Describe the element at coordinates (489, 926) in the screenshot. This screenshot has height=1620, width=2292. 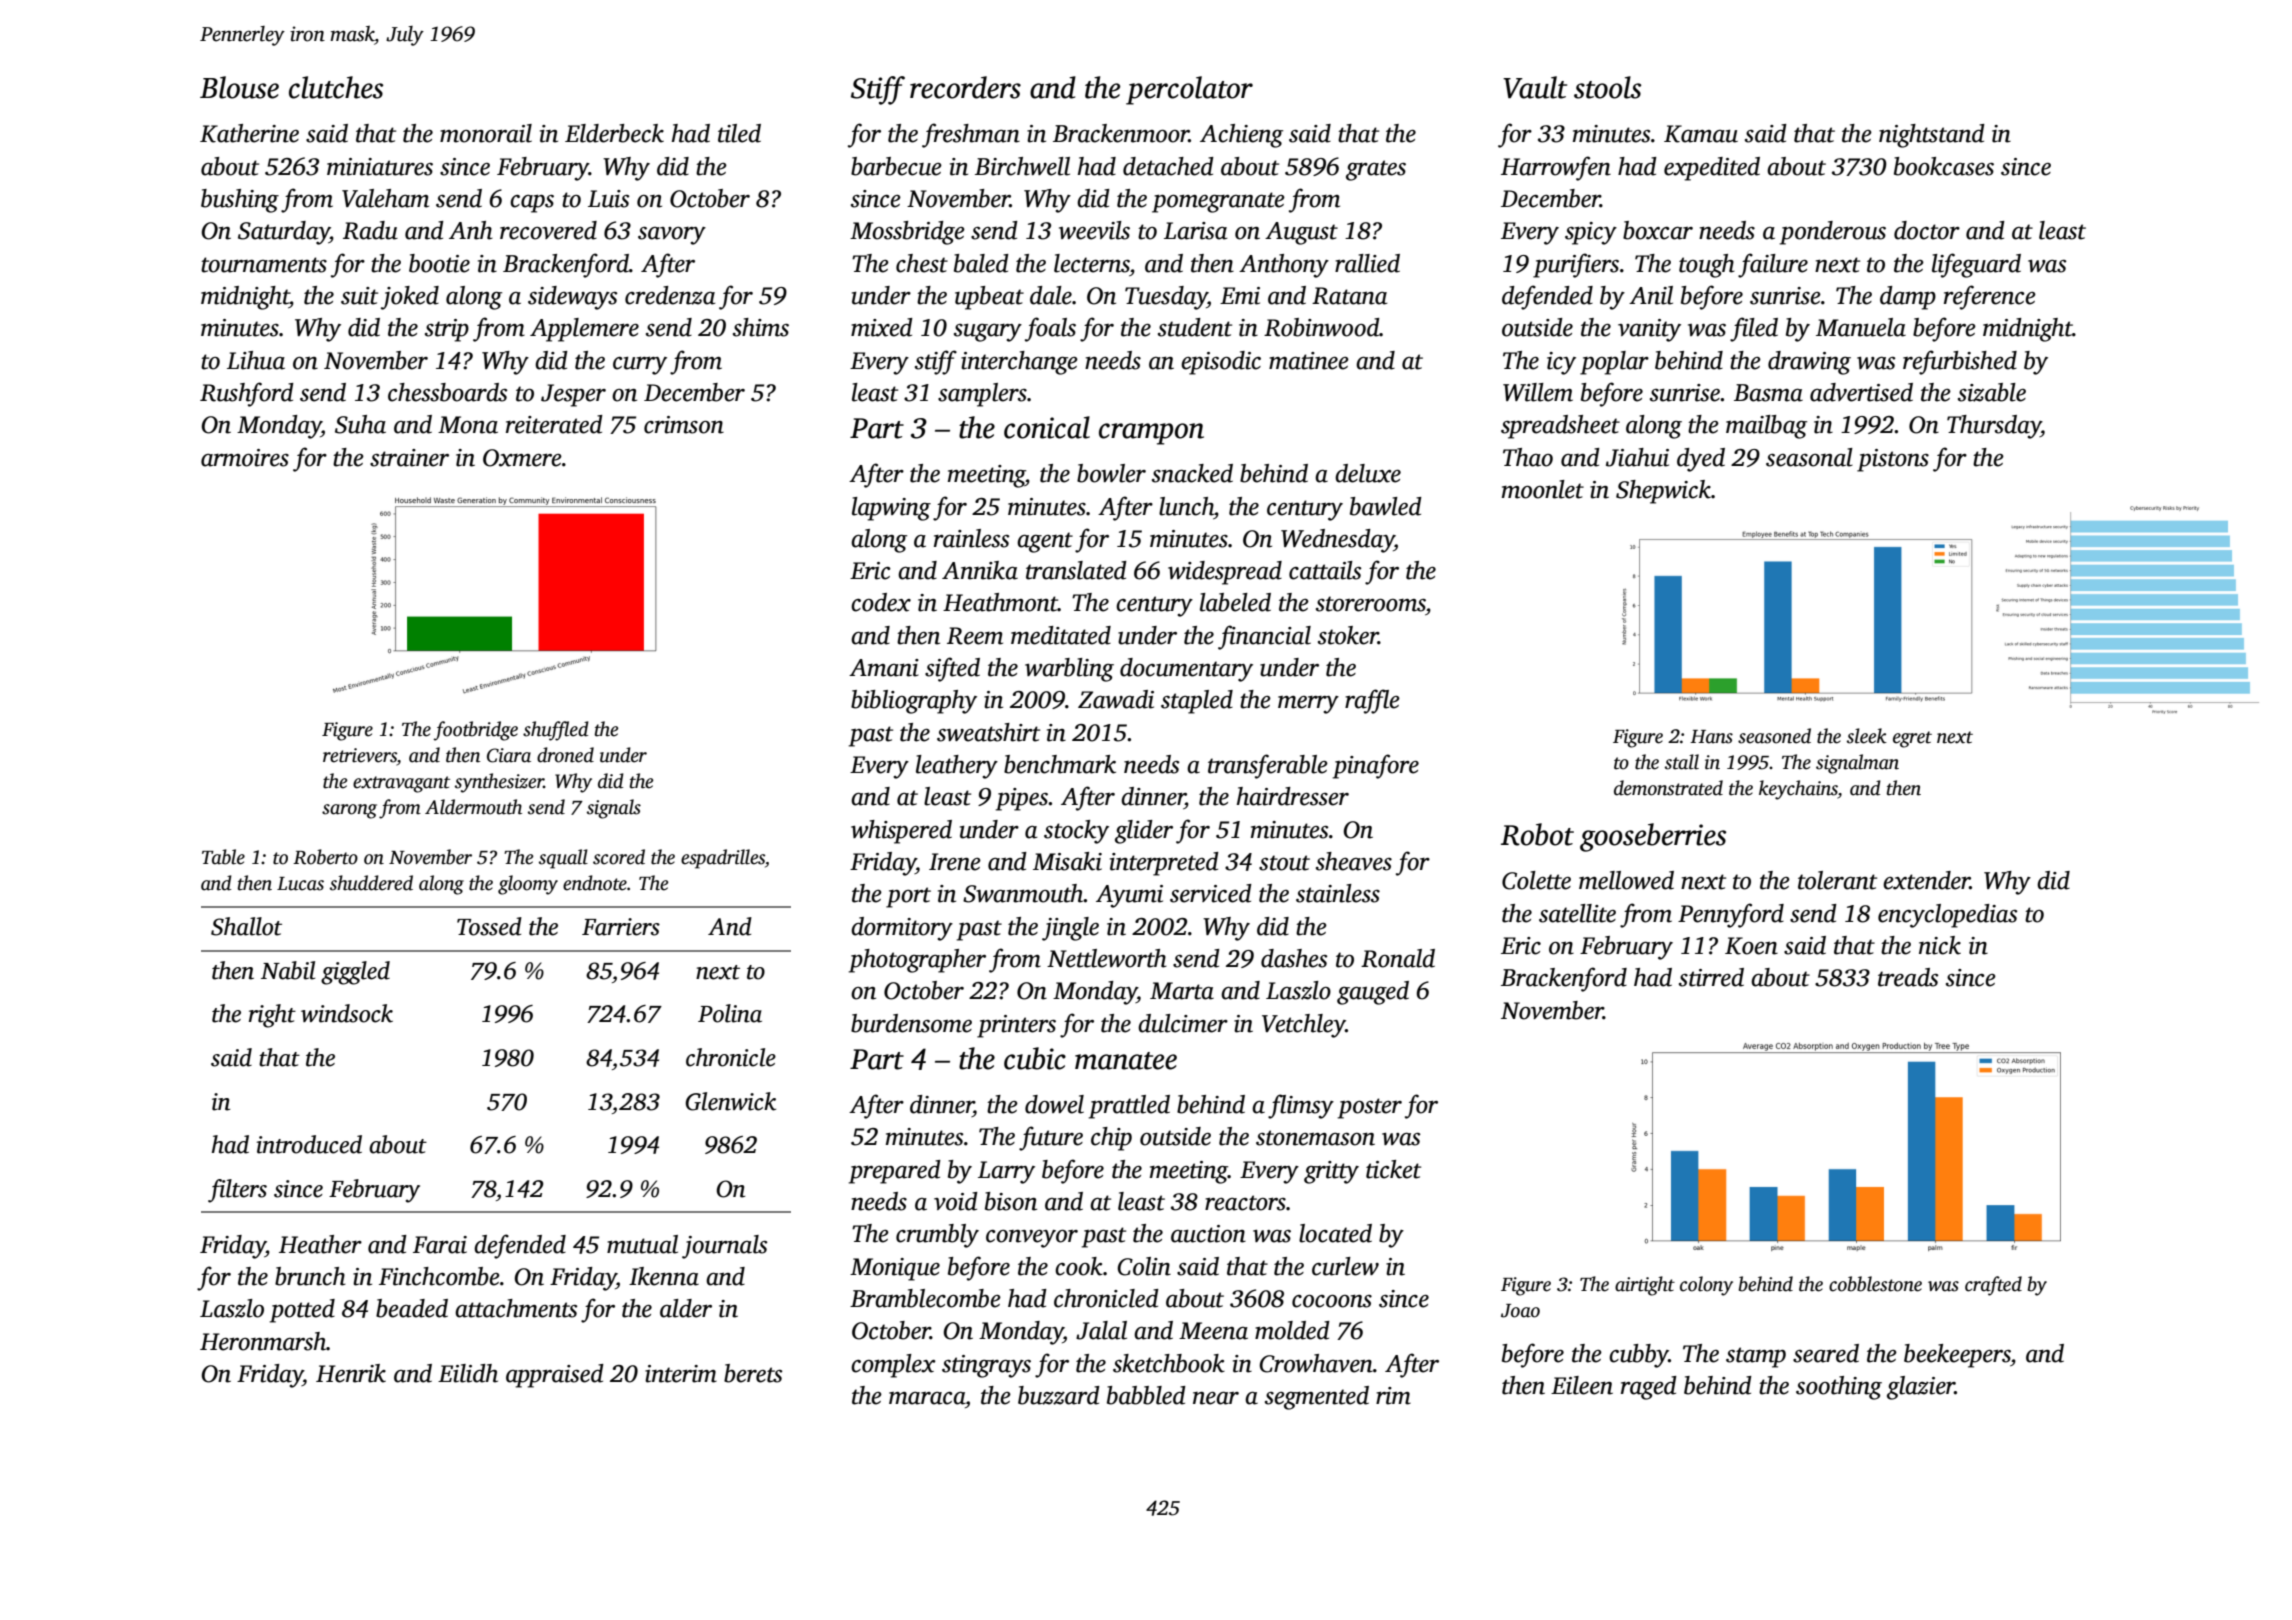
I see `Tossed` at that location.
